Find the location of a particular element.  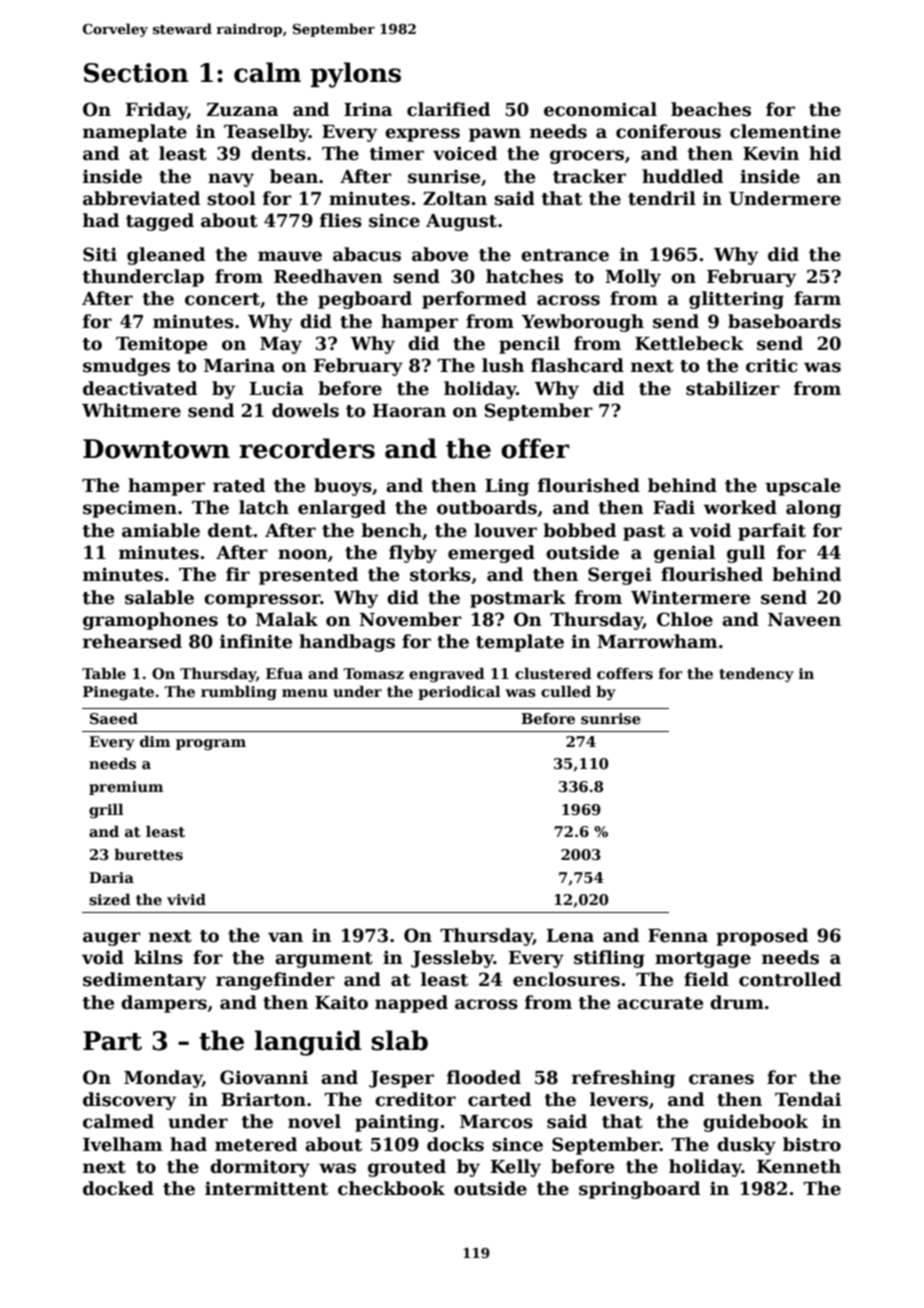

vivid is located at coordinates (186, 899).
